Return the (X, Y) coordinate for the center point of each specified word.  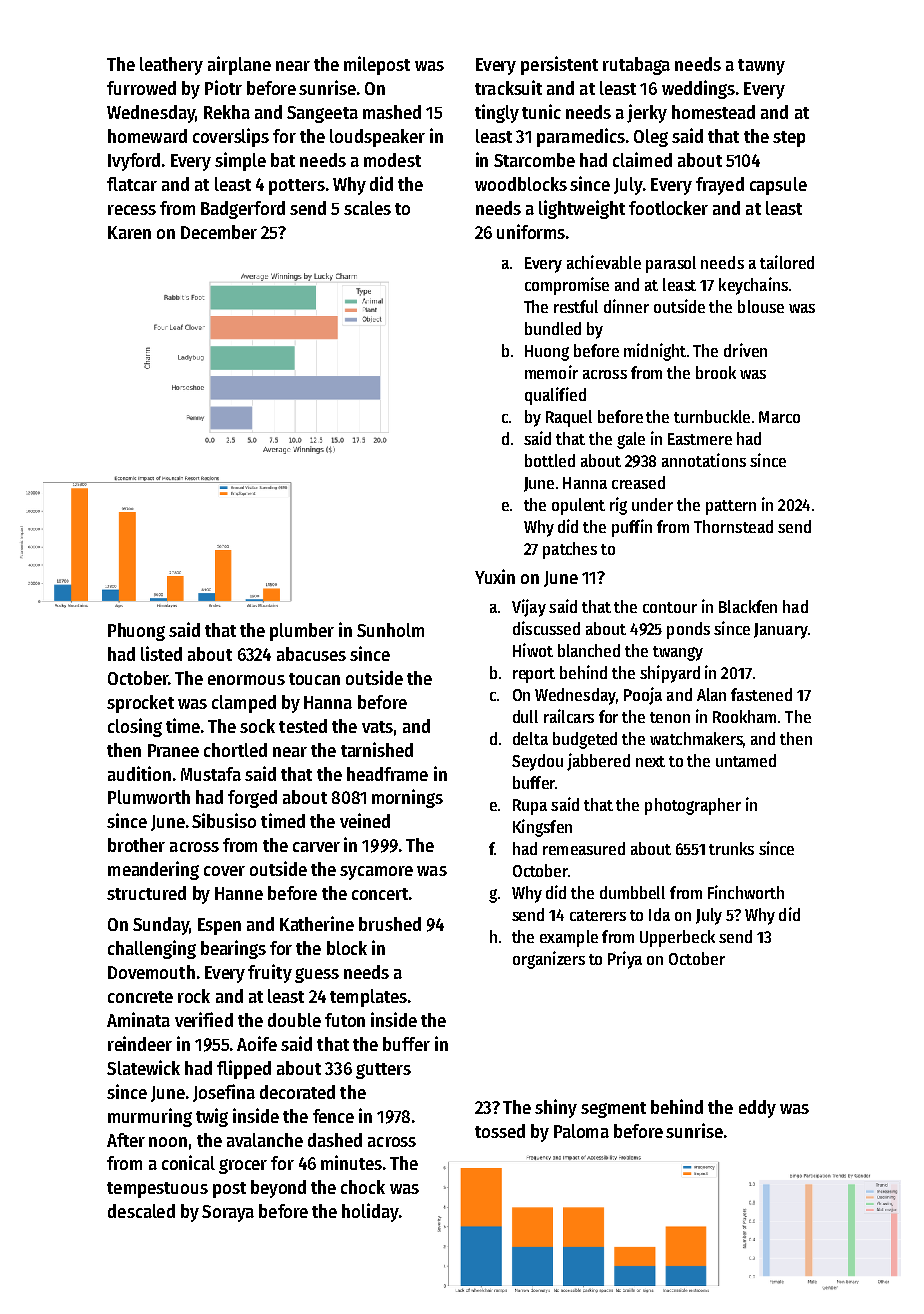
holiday (370, 1212)
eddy (757, 1109)
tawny (761, 67)
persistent (559, 65)
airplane (239, 65)
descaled (141, 1211)
